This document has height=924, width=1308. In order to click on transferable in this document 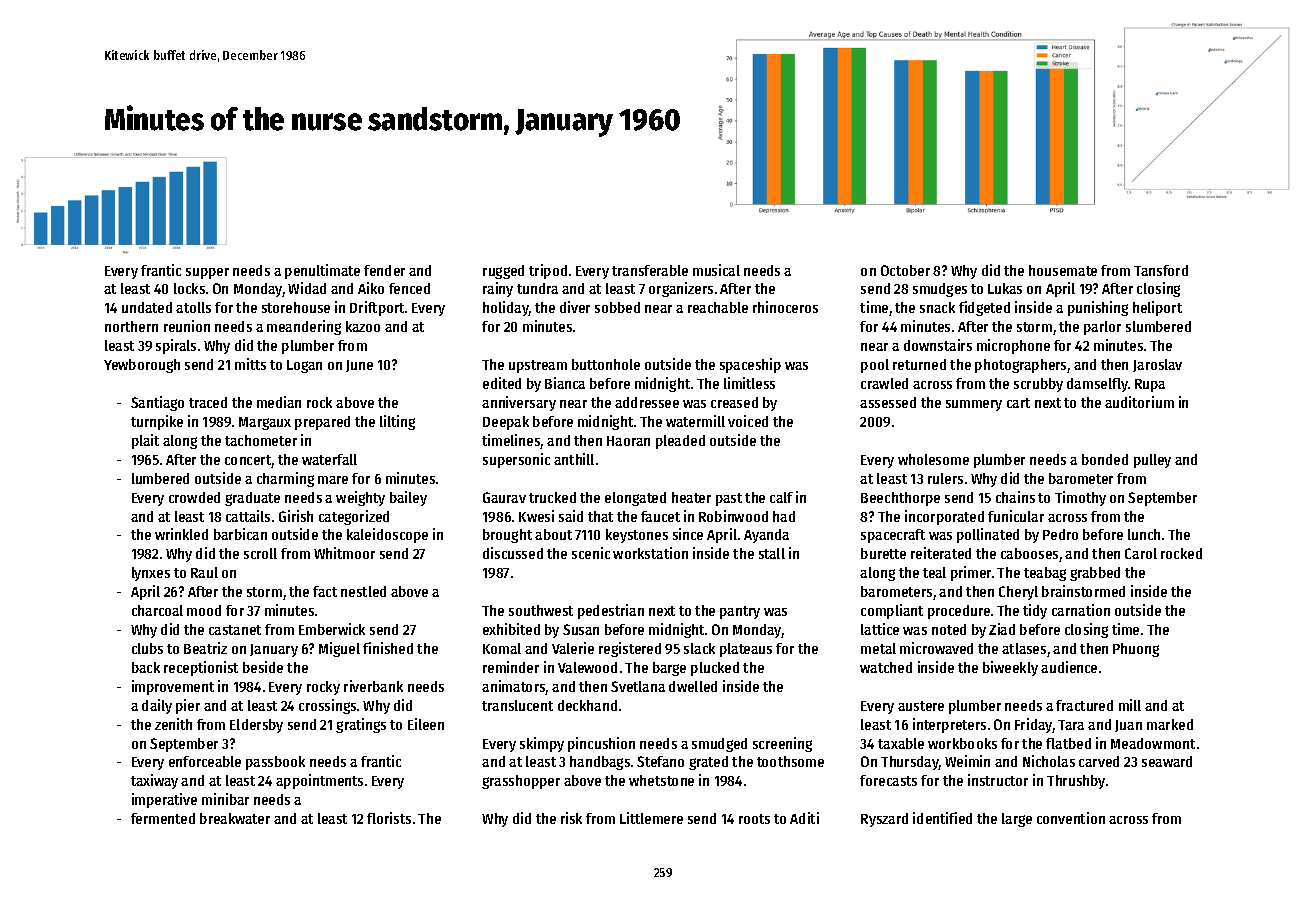, I will do `click(650, 270)`.
